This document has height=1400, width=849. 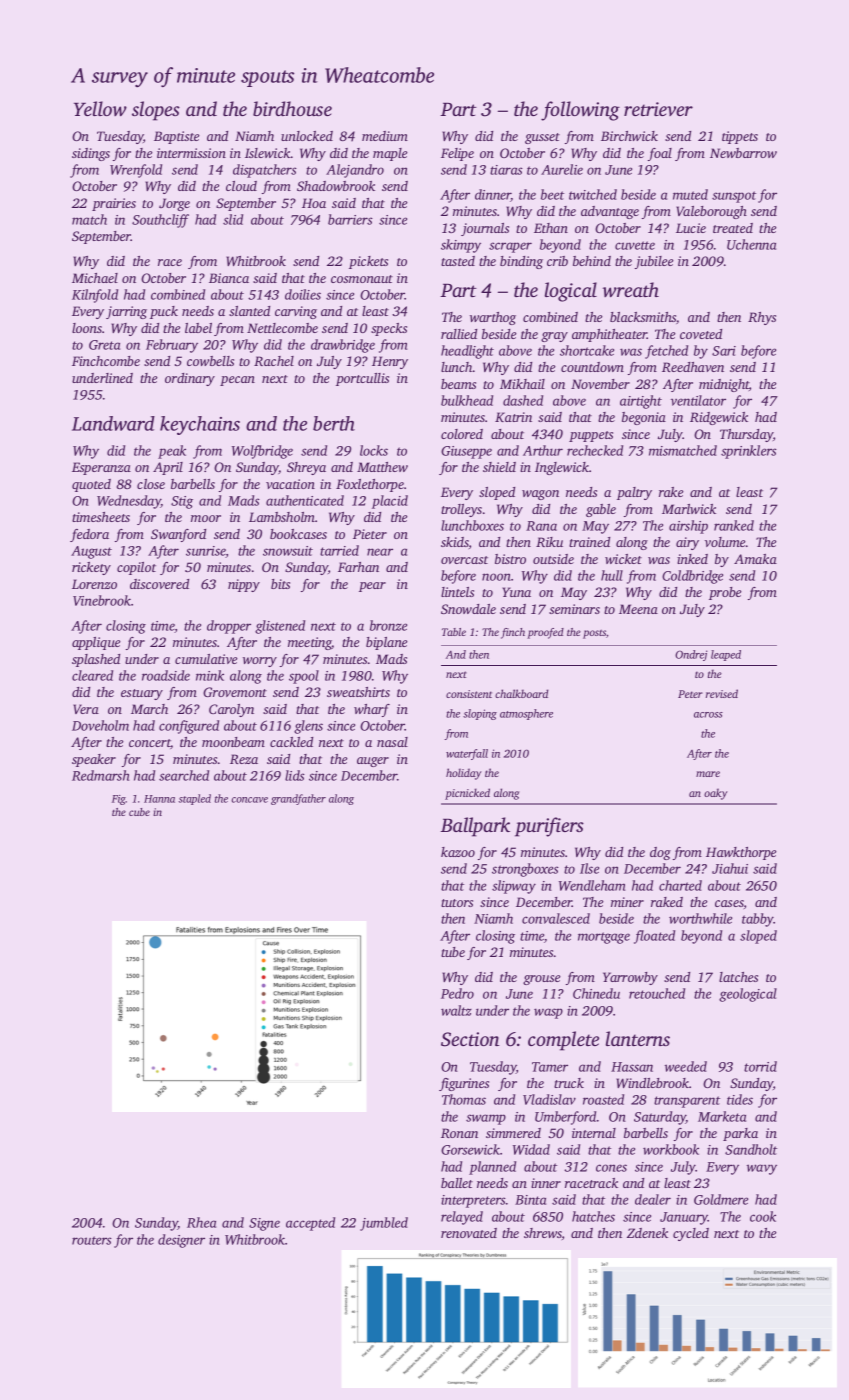 What do you see at coordinates (92, 1240) in the document?
I see `routers` at bounding box center [92, 1240].
